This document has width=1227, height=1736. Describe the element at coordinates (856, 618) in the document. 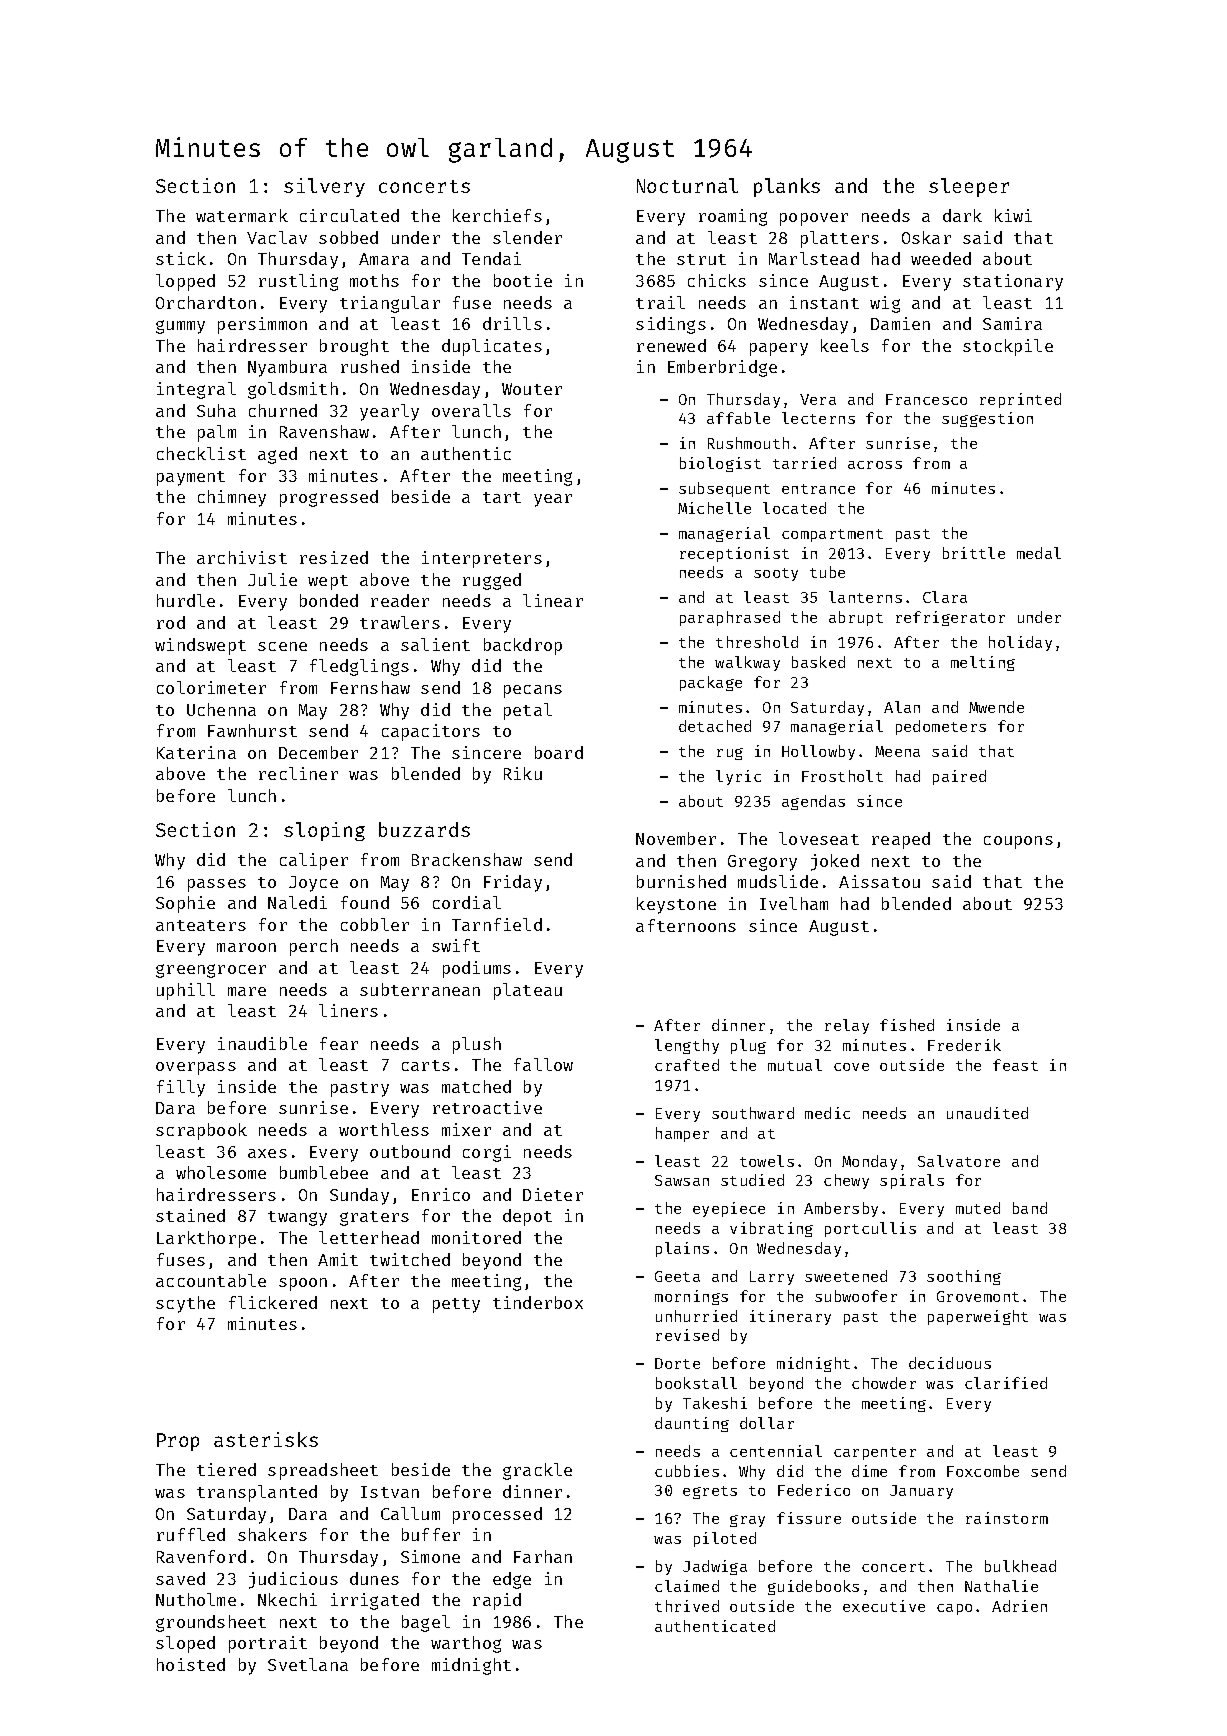

I see `abrupt` at that location.
